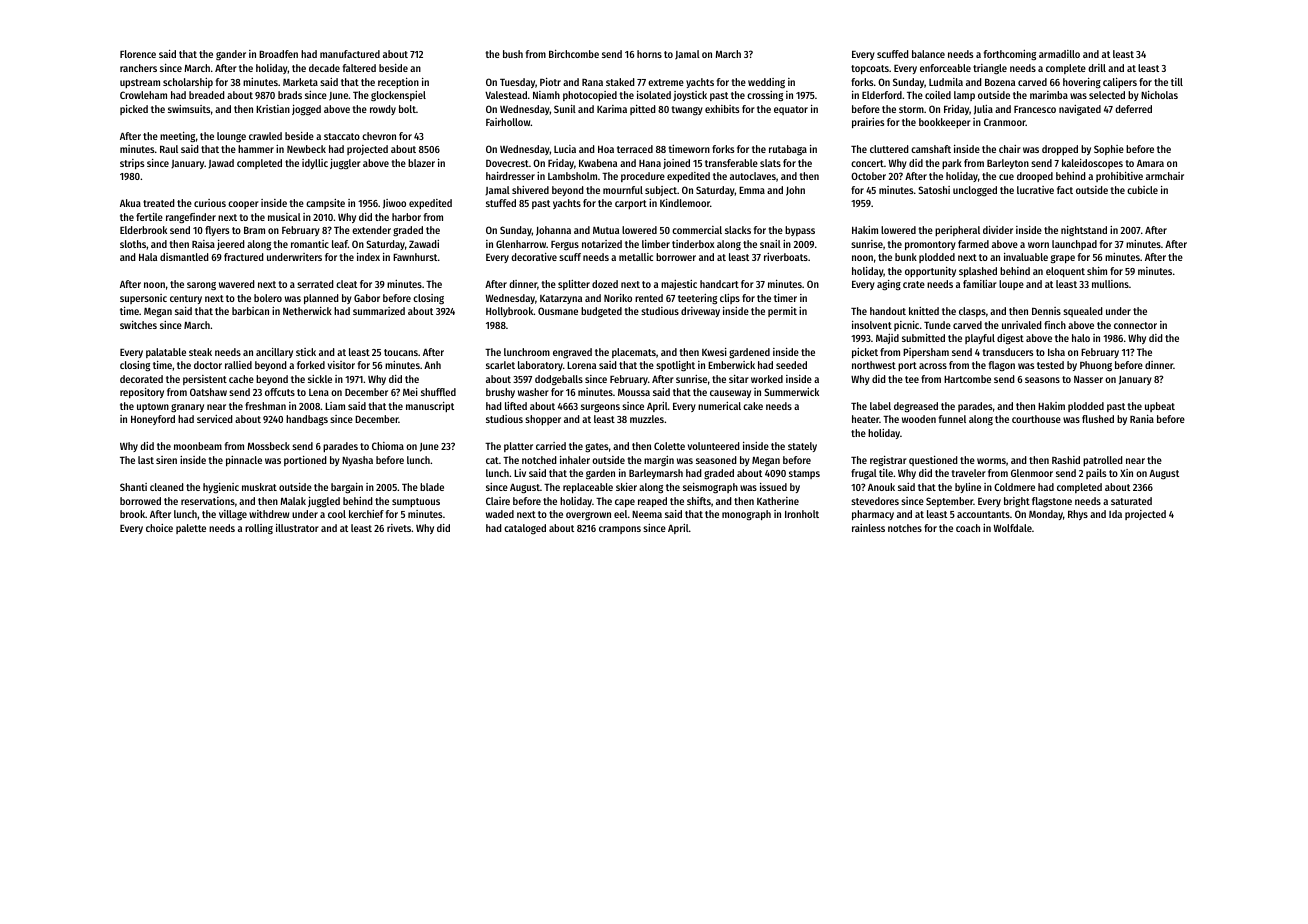  Describe the element at coordinates (1159, 95) in the page. I see `Nicholas` at that location.
